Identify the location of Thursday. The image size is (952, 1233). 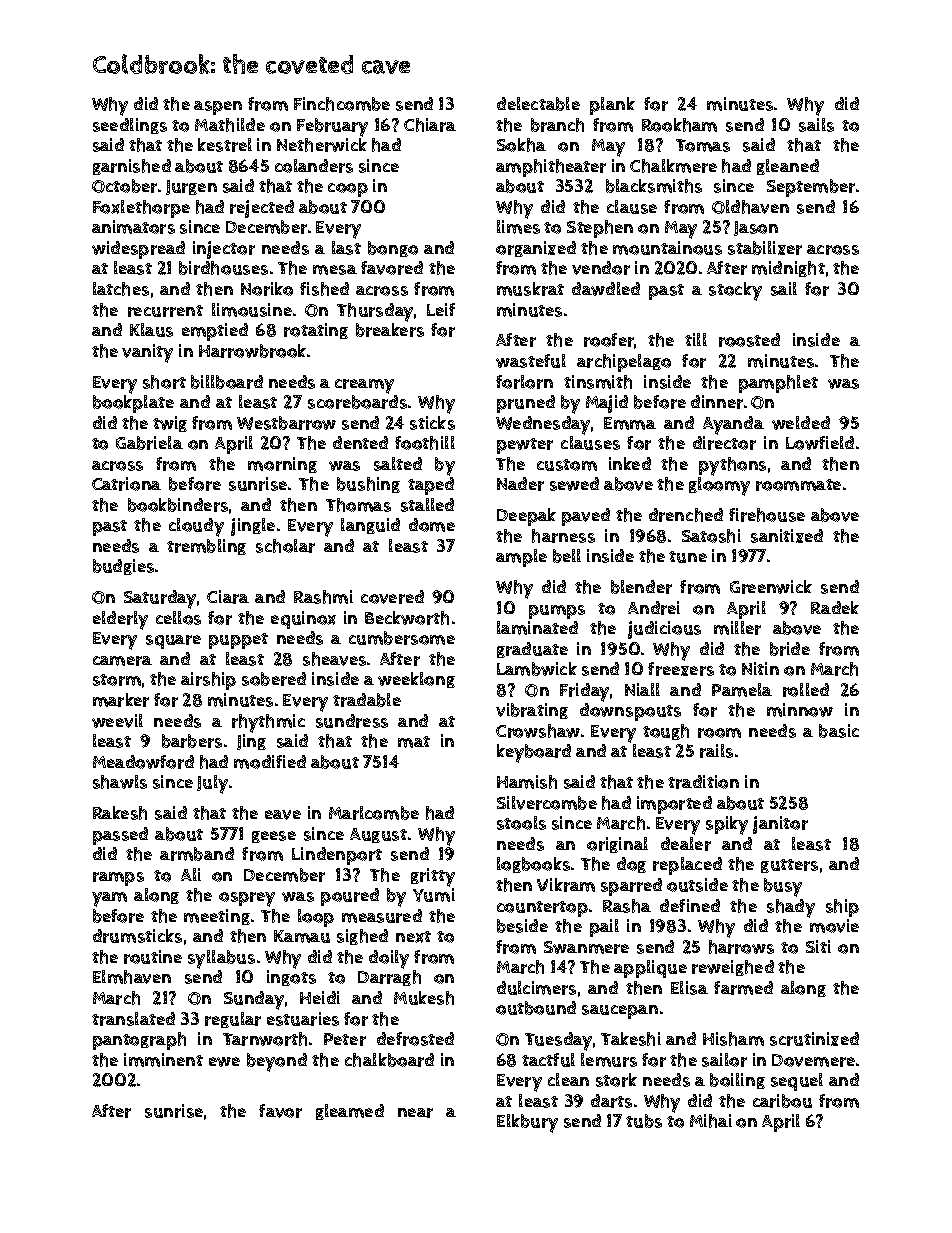
(376, 312).
